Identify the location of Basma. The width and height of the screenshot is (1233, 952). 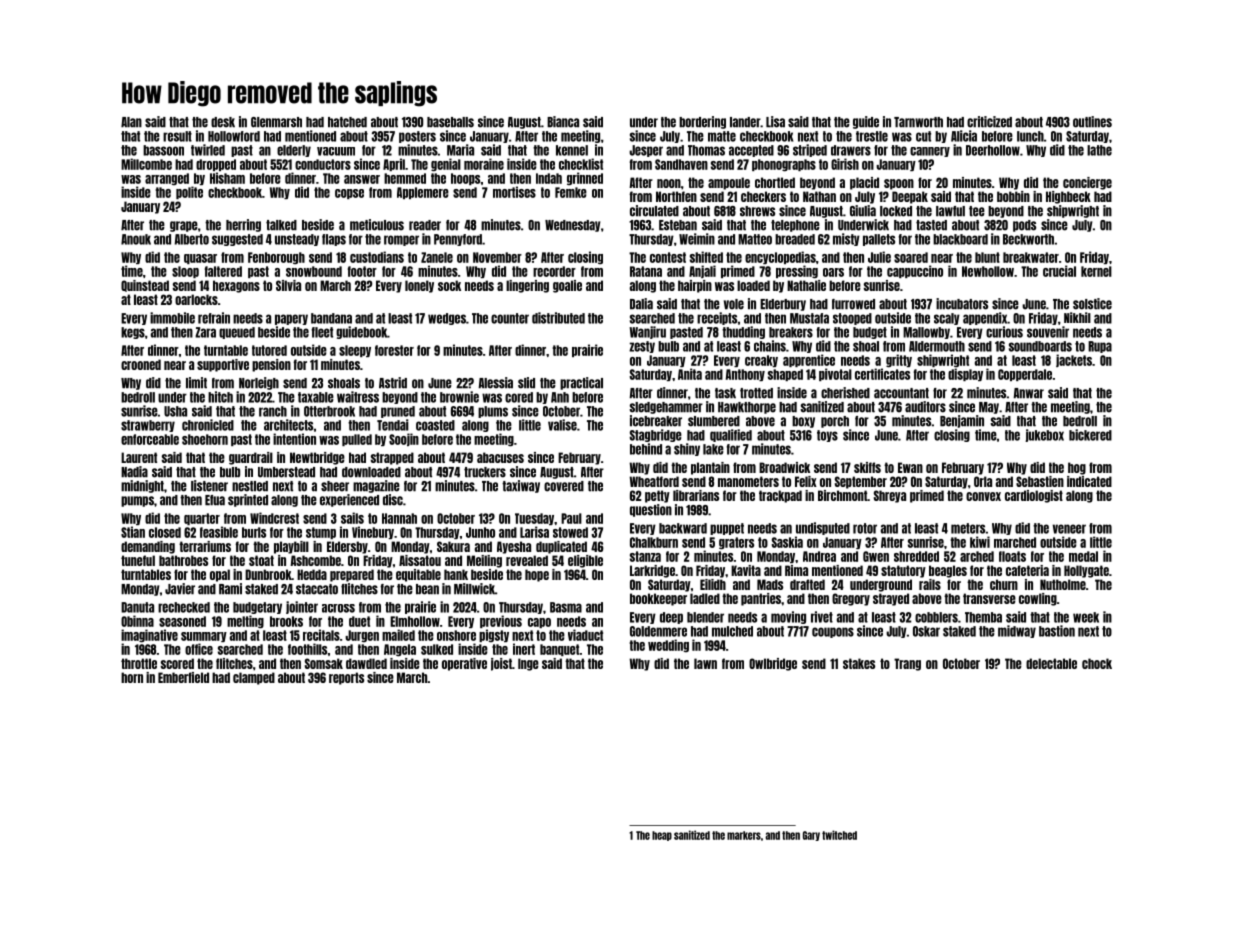
(566, 607).
